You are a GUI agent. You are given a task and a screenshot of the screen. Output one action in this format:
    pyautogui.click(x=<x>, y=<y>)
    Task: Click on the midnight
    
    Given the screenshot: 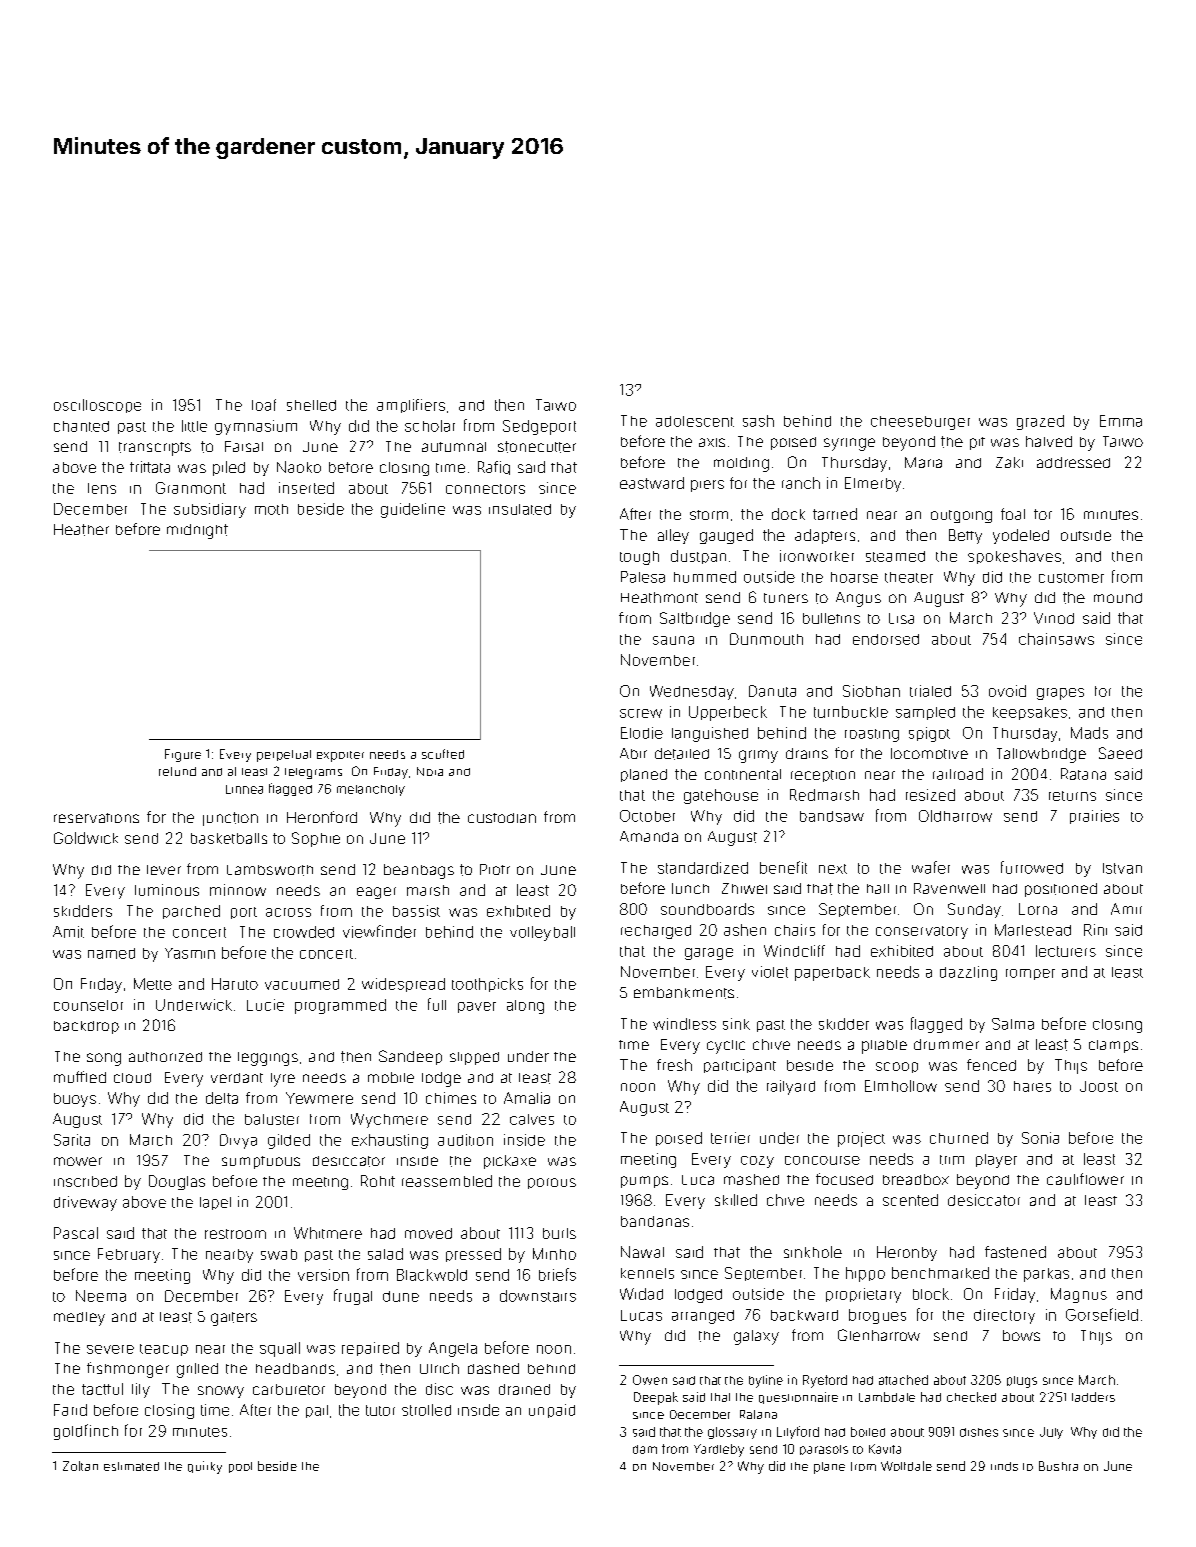 What is the action you would take?
    pyautogui.click(x=197, y=531)
